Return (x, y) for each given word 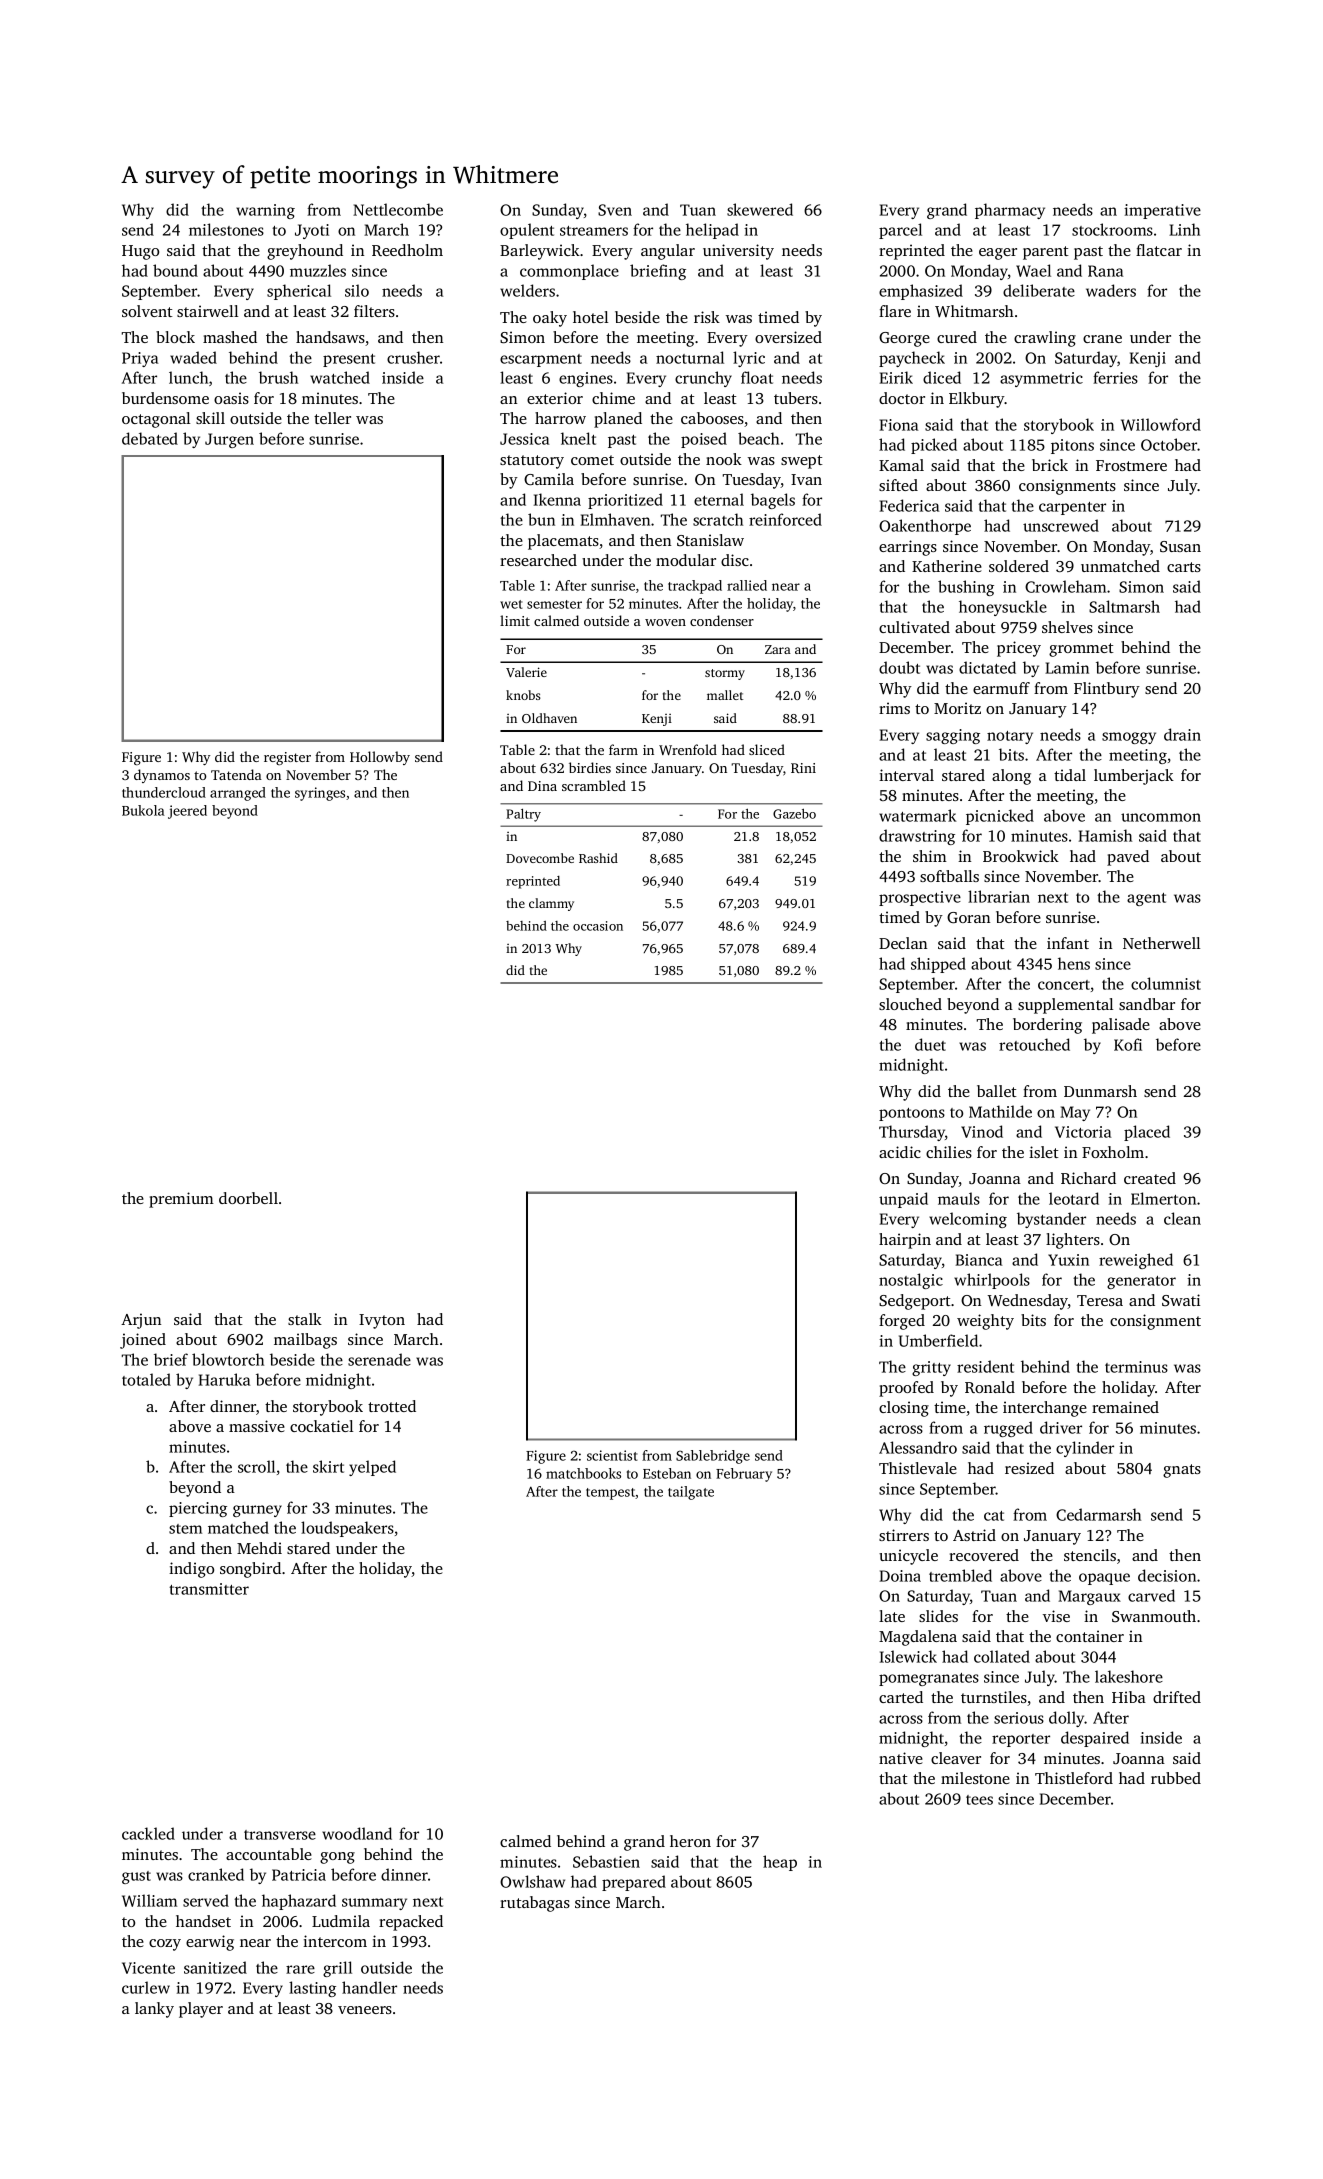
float (757, 377)
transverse (280, 1835)
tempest (611, 1494)
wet (511, 604)
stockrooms (1112, 229)
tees (979, 1800)
